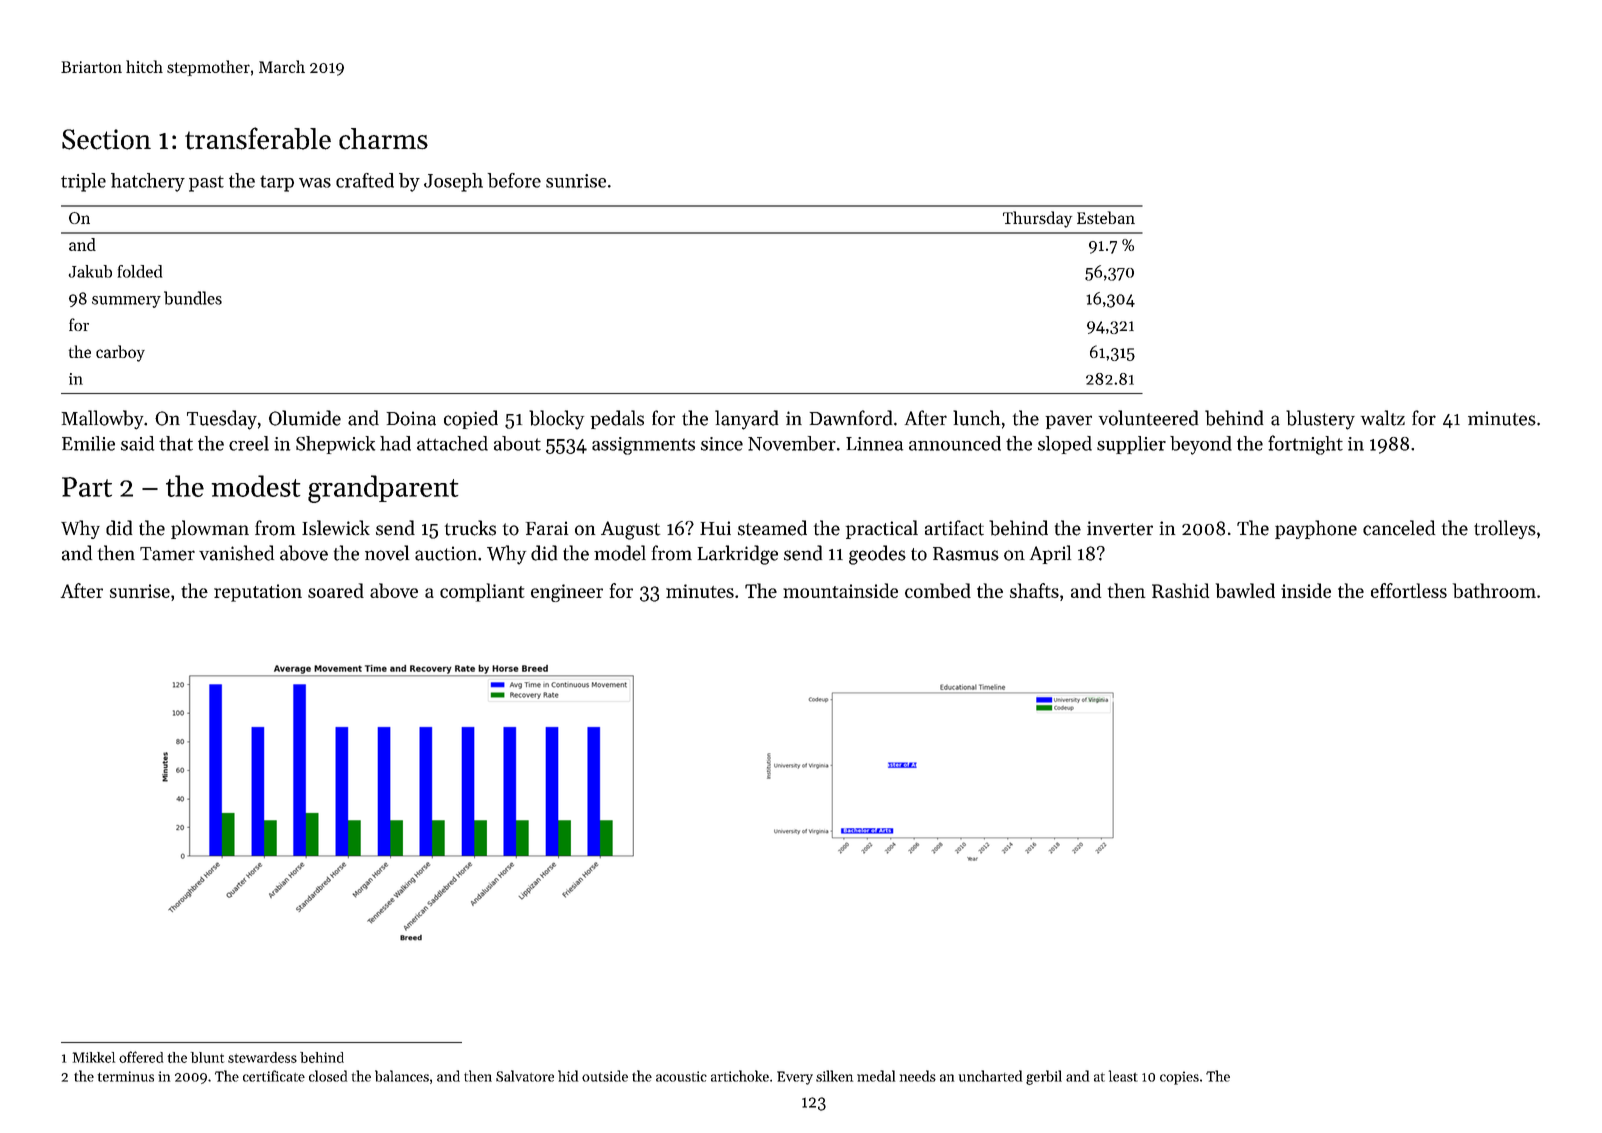  I want to click on steamed, so click(772, 528).
